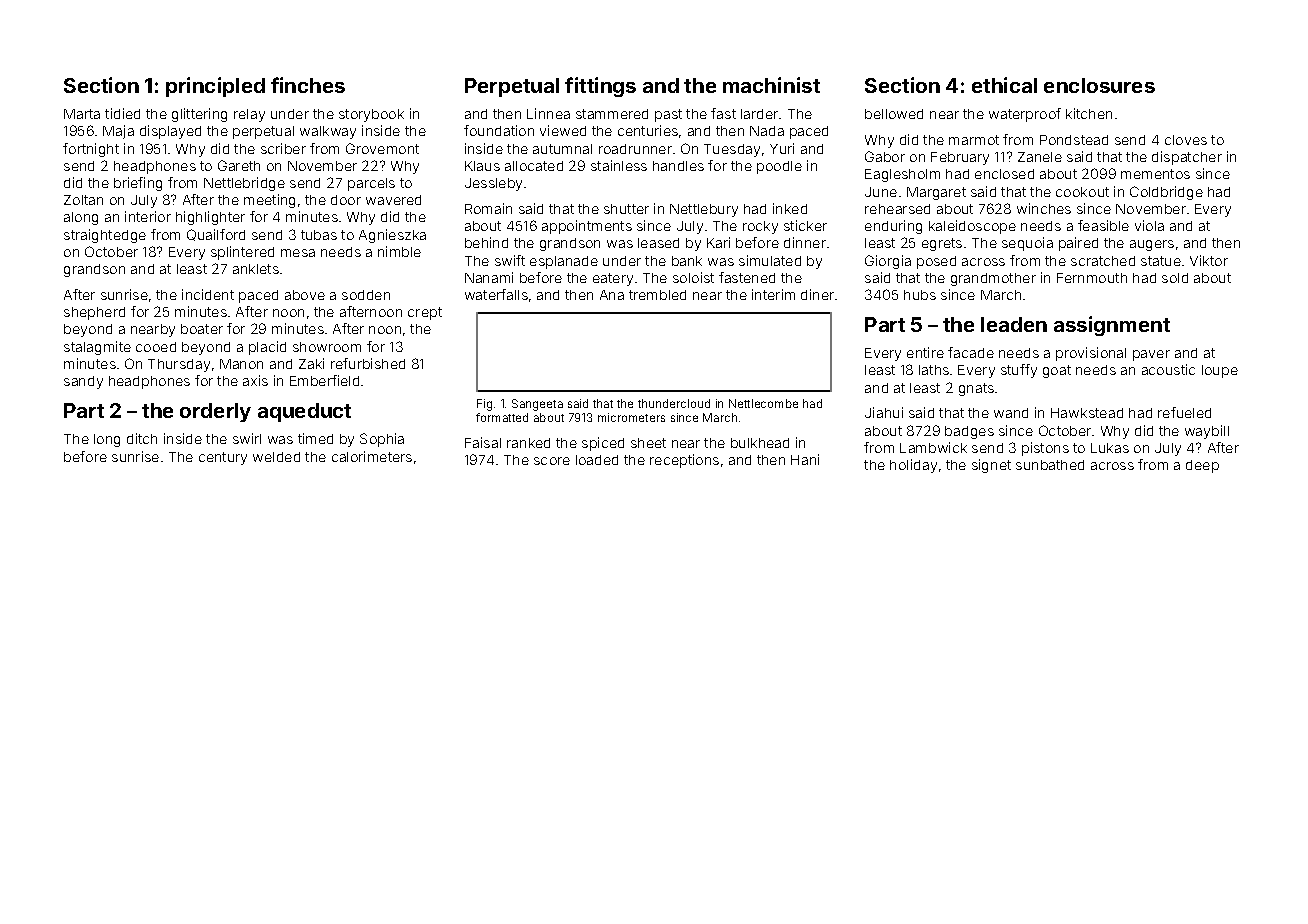 The width and height of the screenshot is (1308, 924). What do you see at coordinates (1004, 85) in the screenshot?
I see `ethical` at bounding box center [1004, 85].
